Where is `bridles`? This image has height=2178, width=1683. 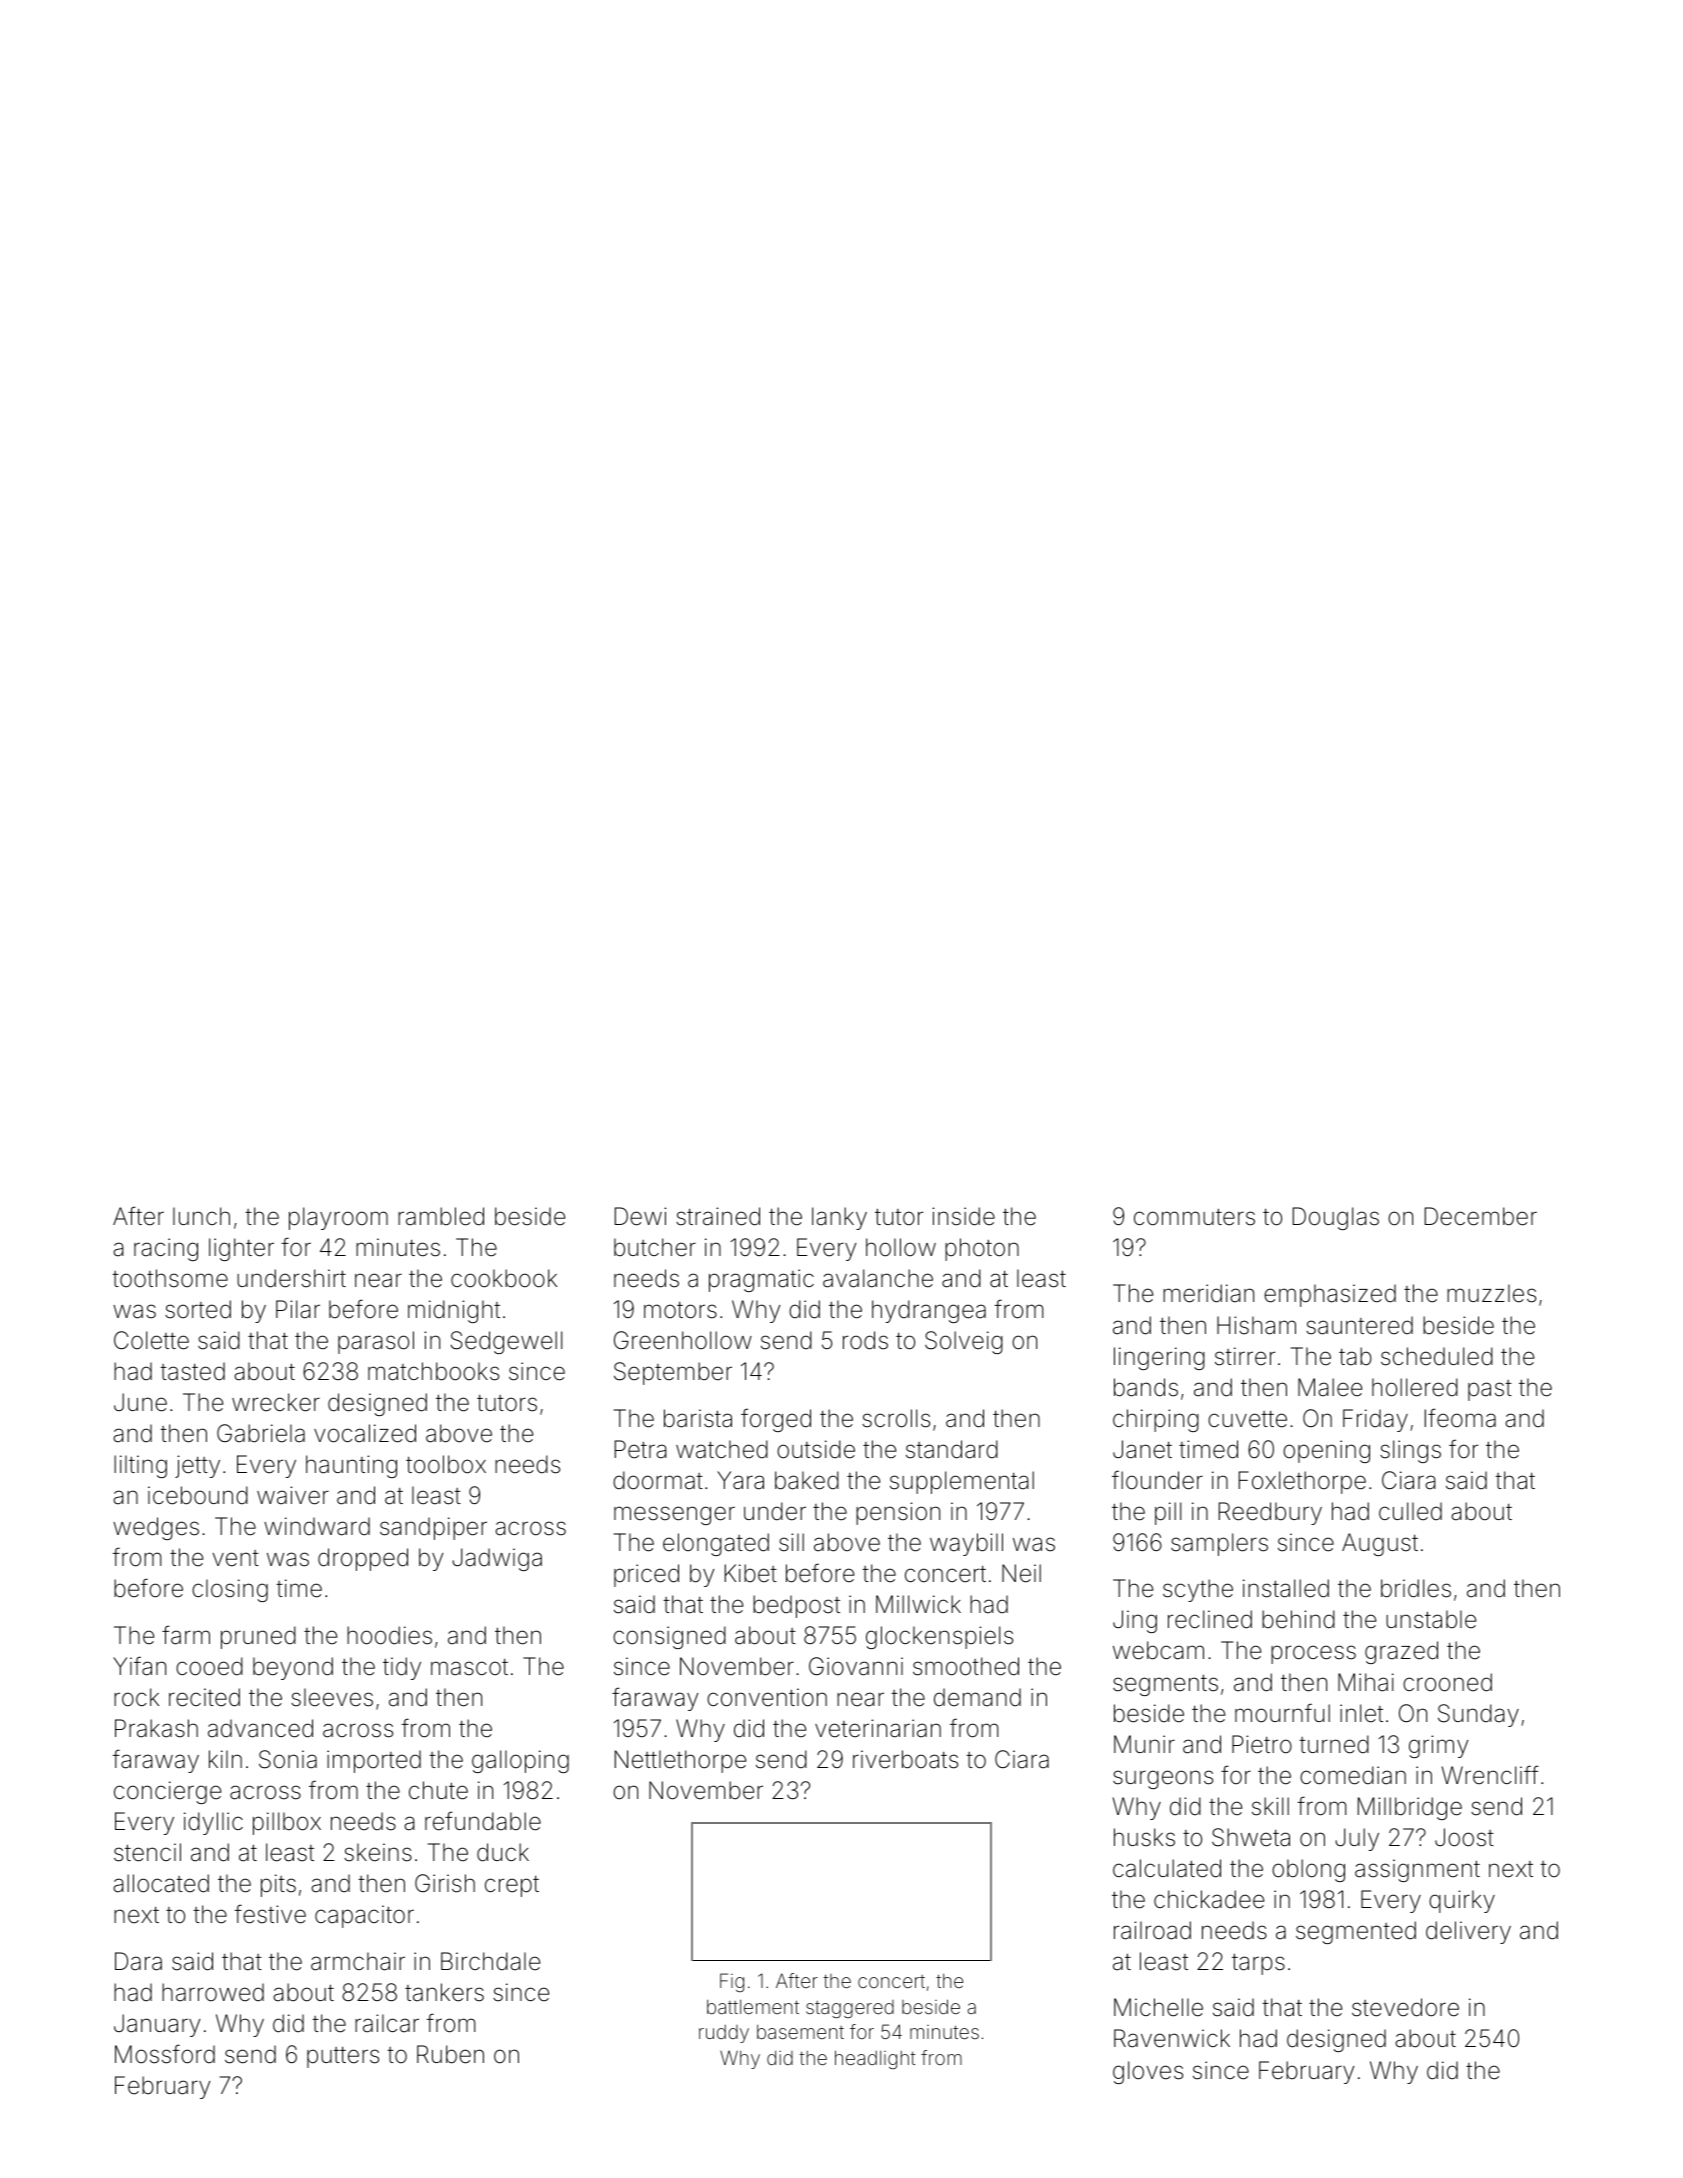
bridles is located at coordinates (1416, 1588).
